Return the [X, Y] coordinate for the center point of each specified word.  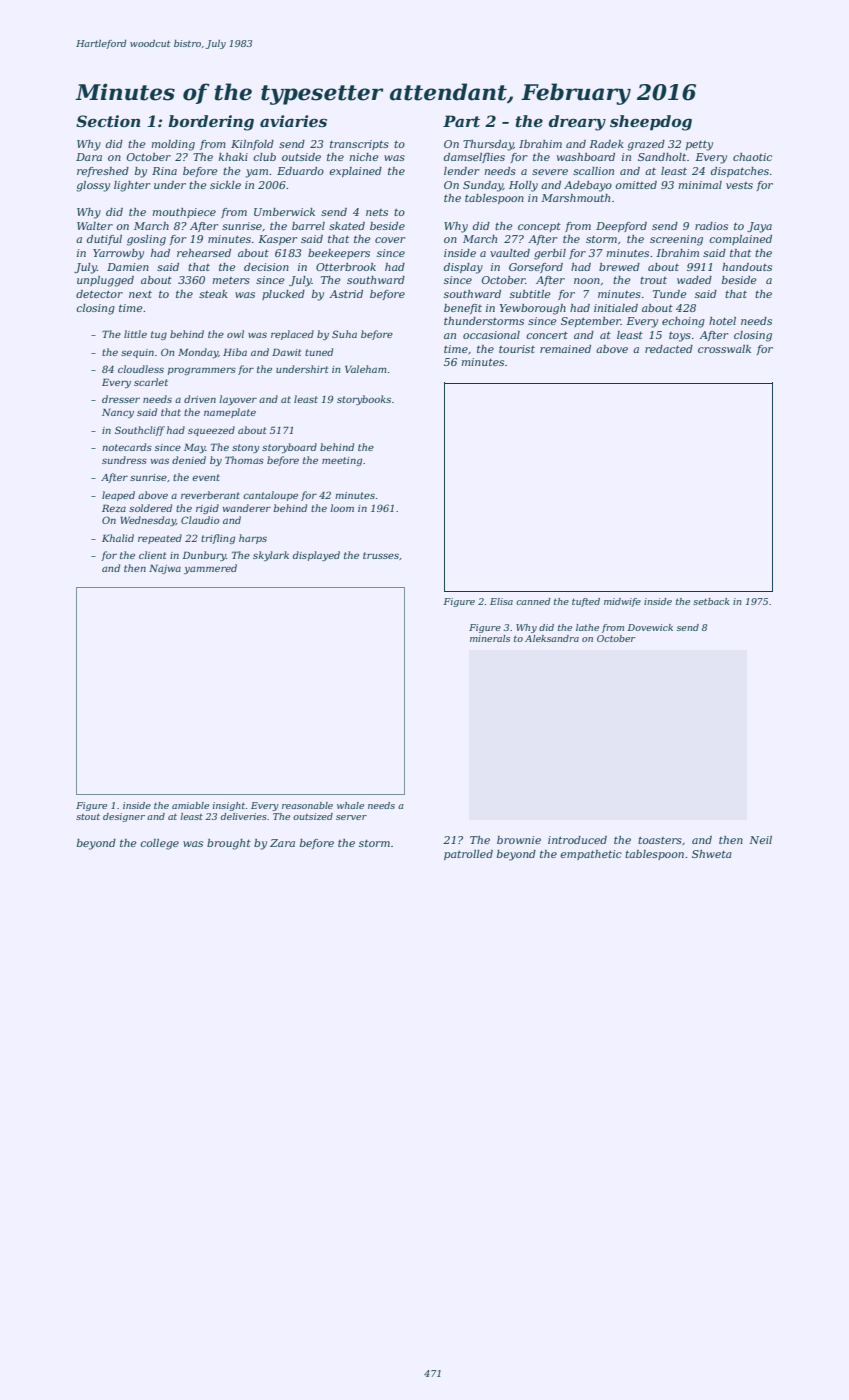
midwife [622, 602]
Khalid [118, 538]
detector [99, 294]
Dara [89, 157]
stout [88, 816]
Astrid [346, 294]
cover [390, 240]
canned [533, 601]
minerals [490, 638]
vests [739, 185]
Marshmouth [575, 198]
